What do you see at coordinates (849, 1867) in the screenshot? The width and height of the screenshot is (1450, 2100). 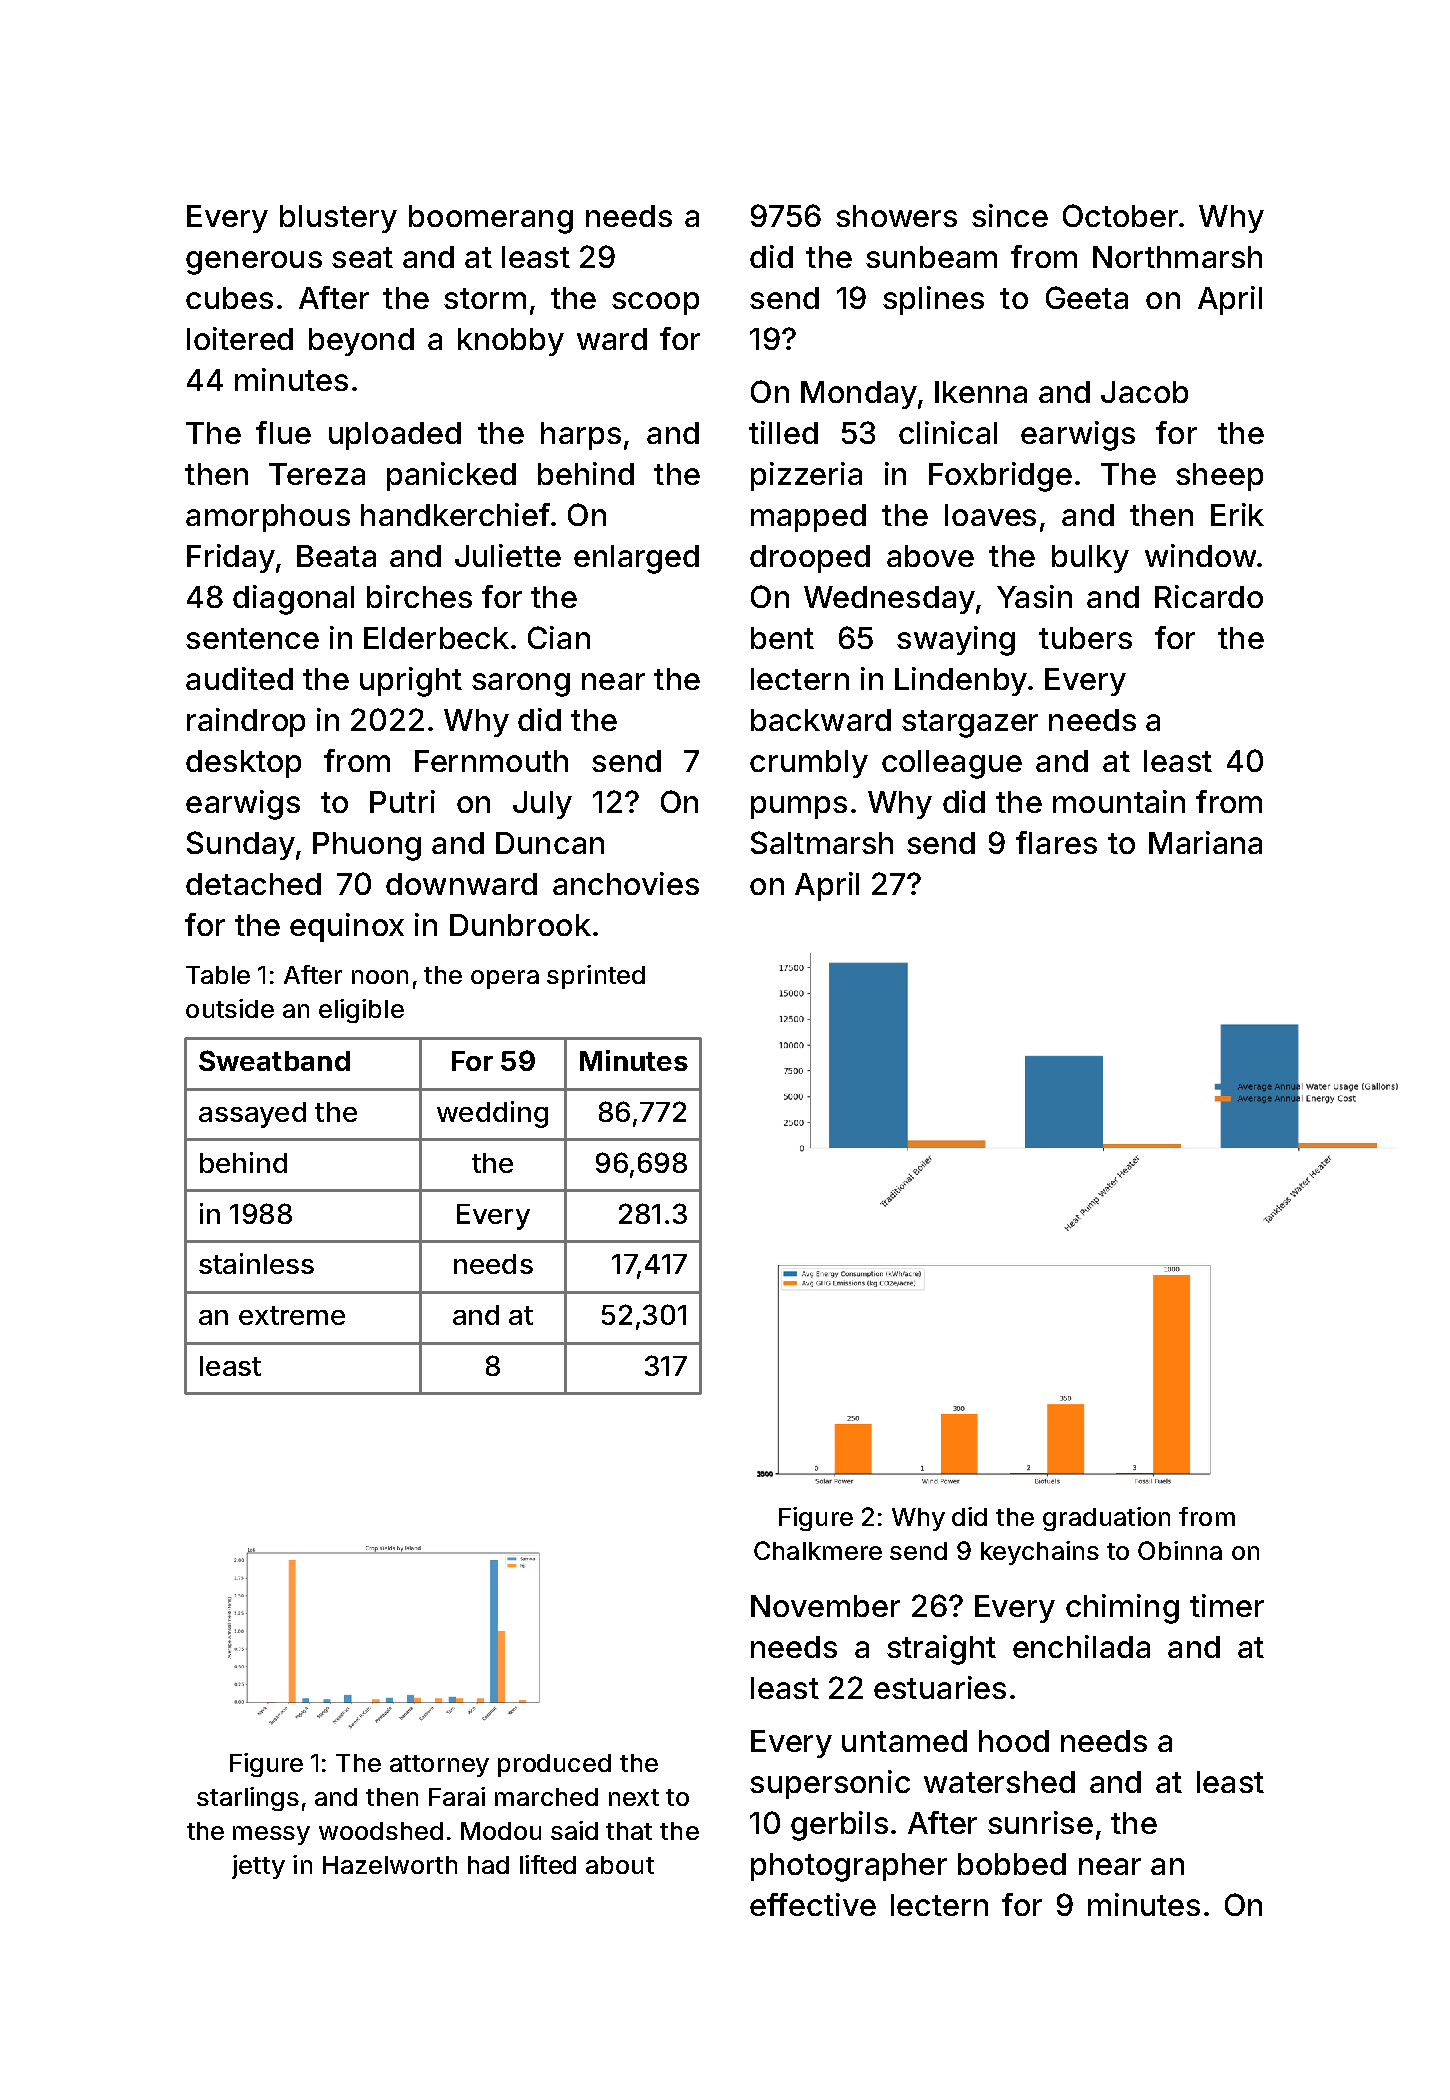 I see `photographer` at bounding box center [849, 1867].
